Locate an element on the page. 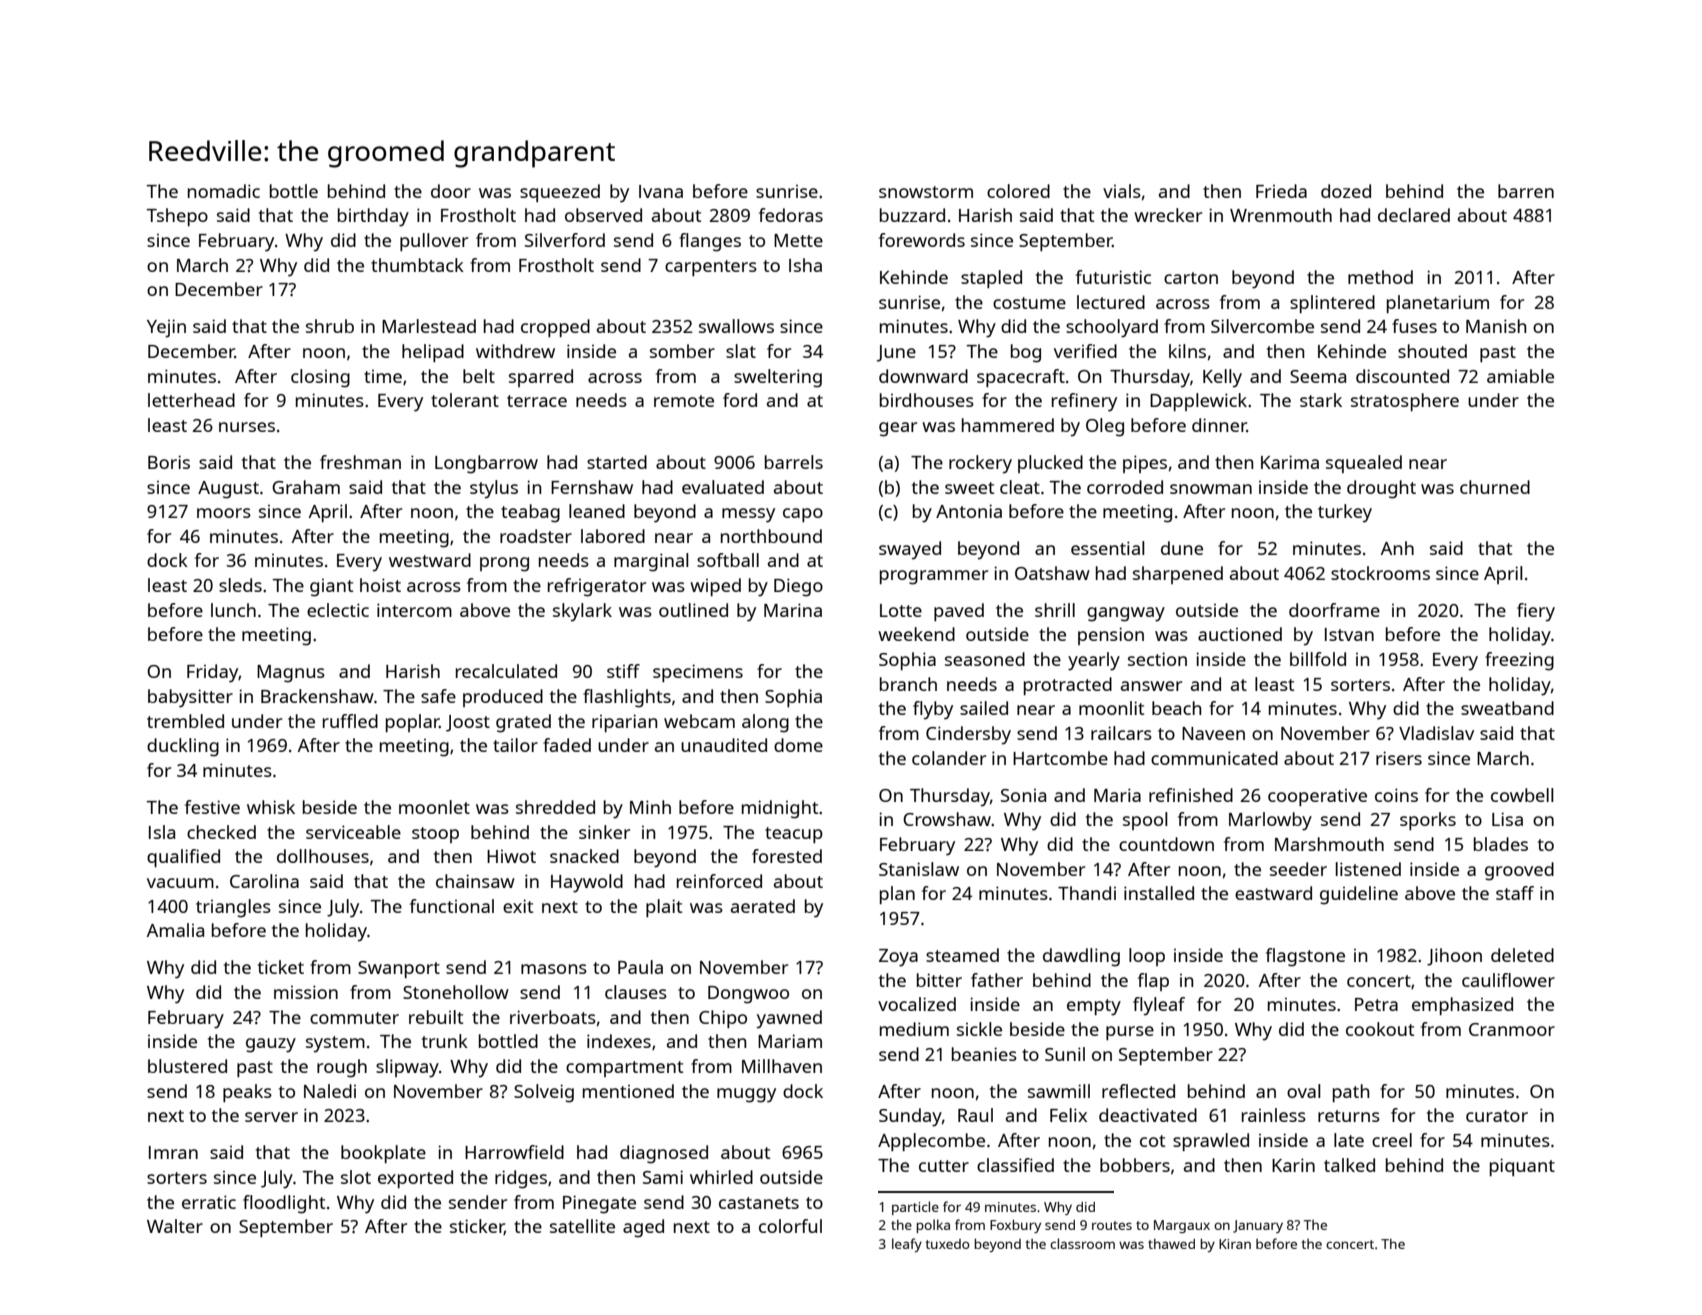  Cindersby is located at coordinates (968, 735).
